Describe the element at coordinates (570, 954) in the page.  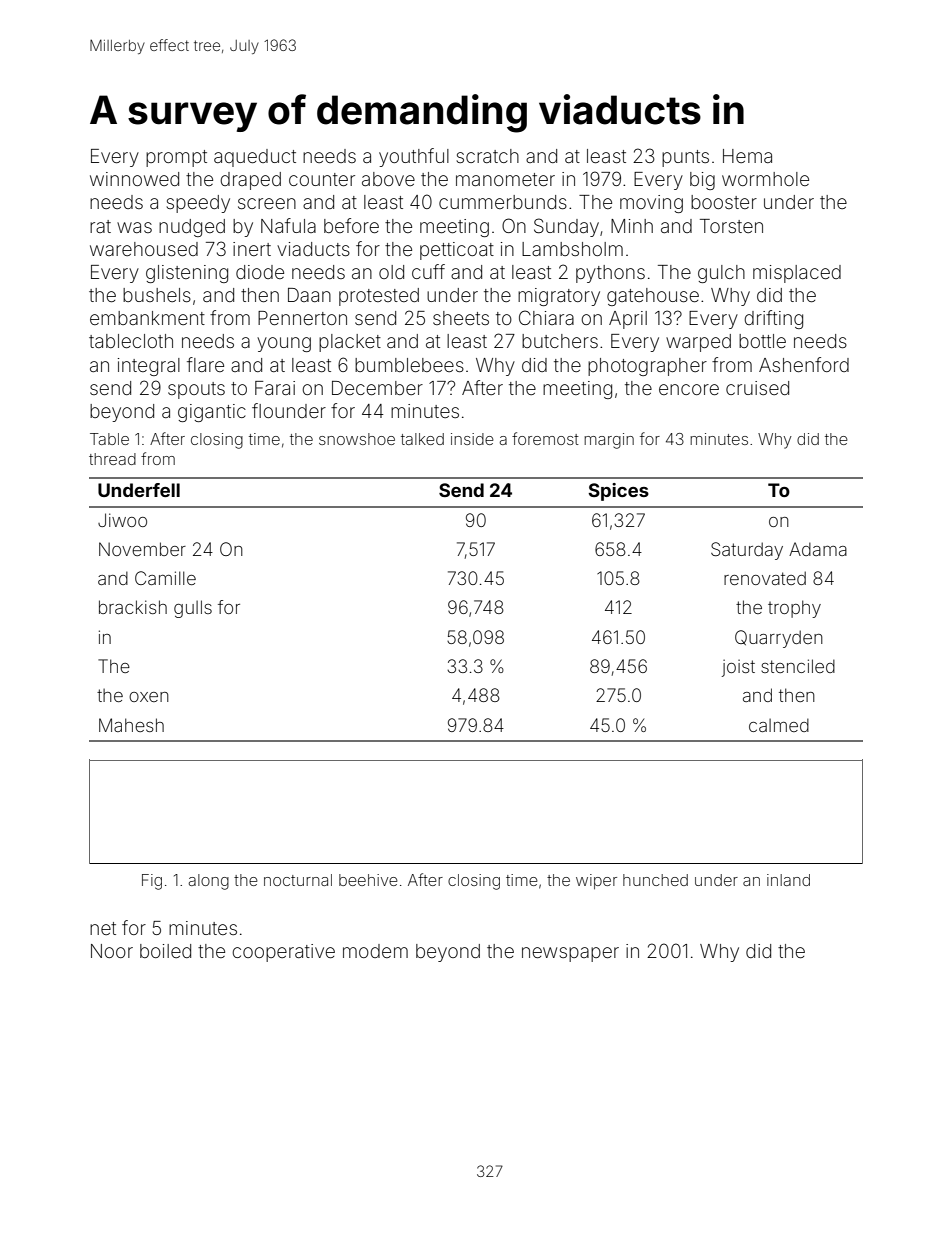
I see `newspaper` at that location.
